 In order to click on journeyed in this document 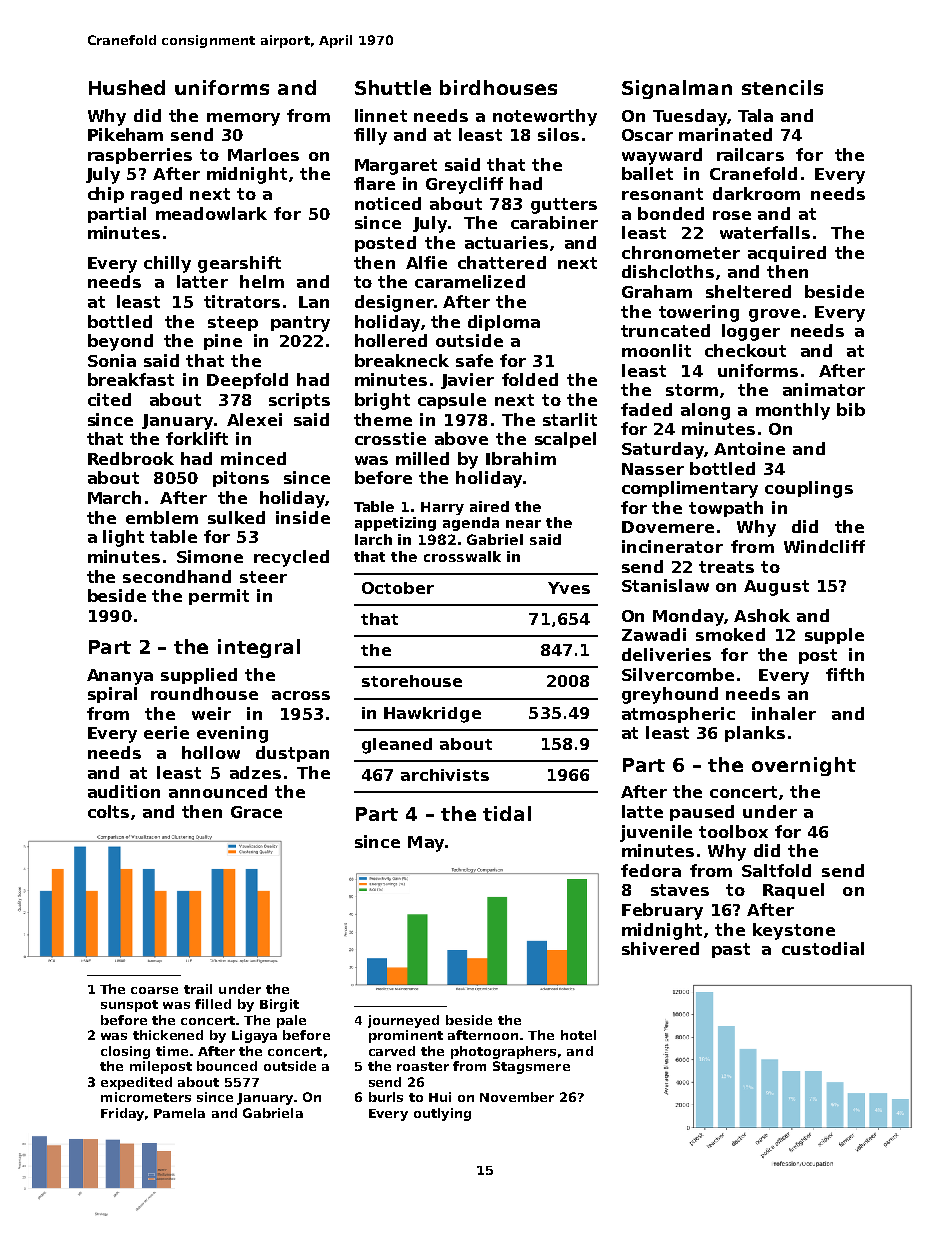, I will do `click(403, 1021)`.
